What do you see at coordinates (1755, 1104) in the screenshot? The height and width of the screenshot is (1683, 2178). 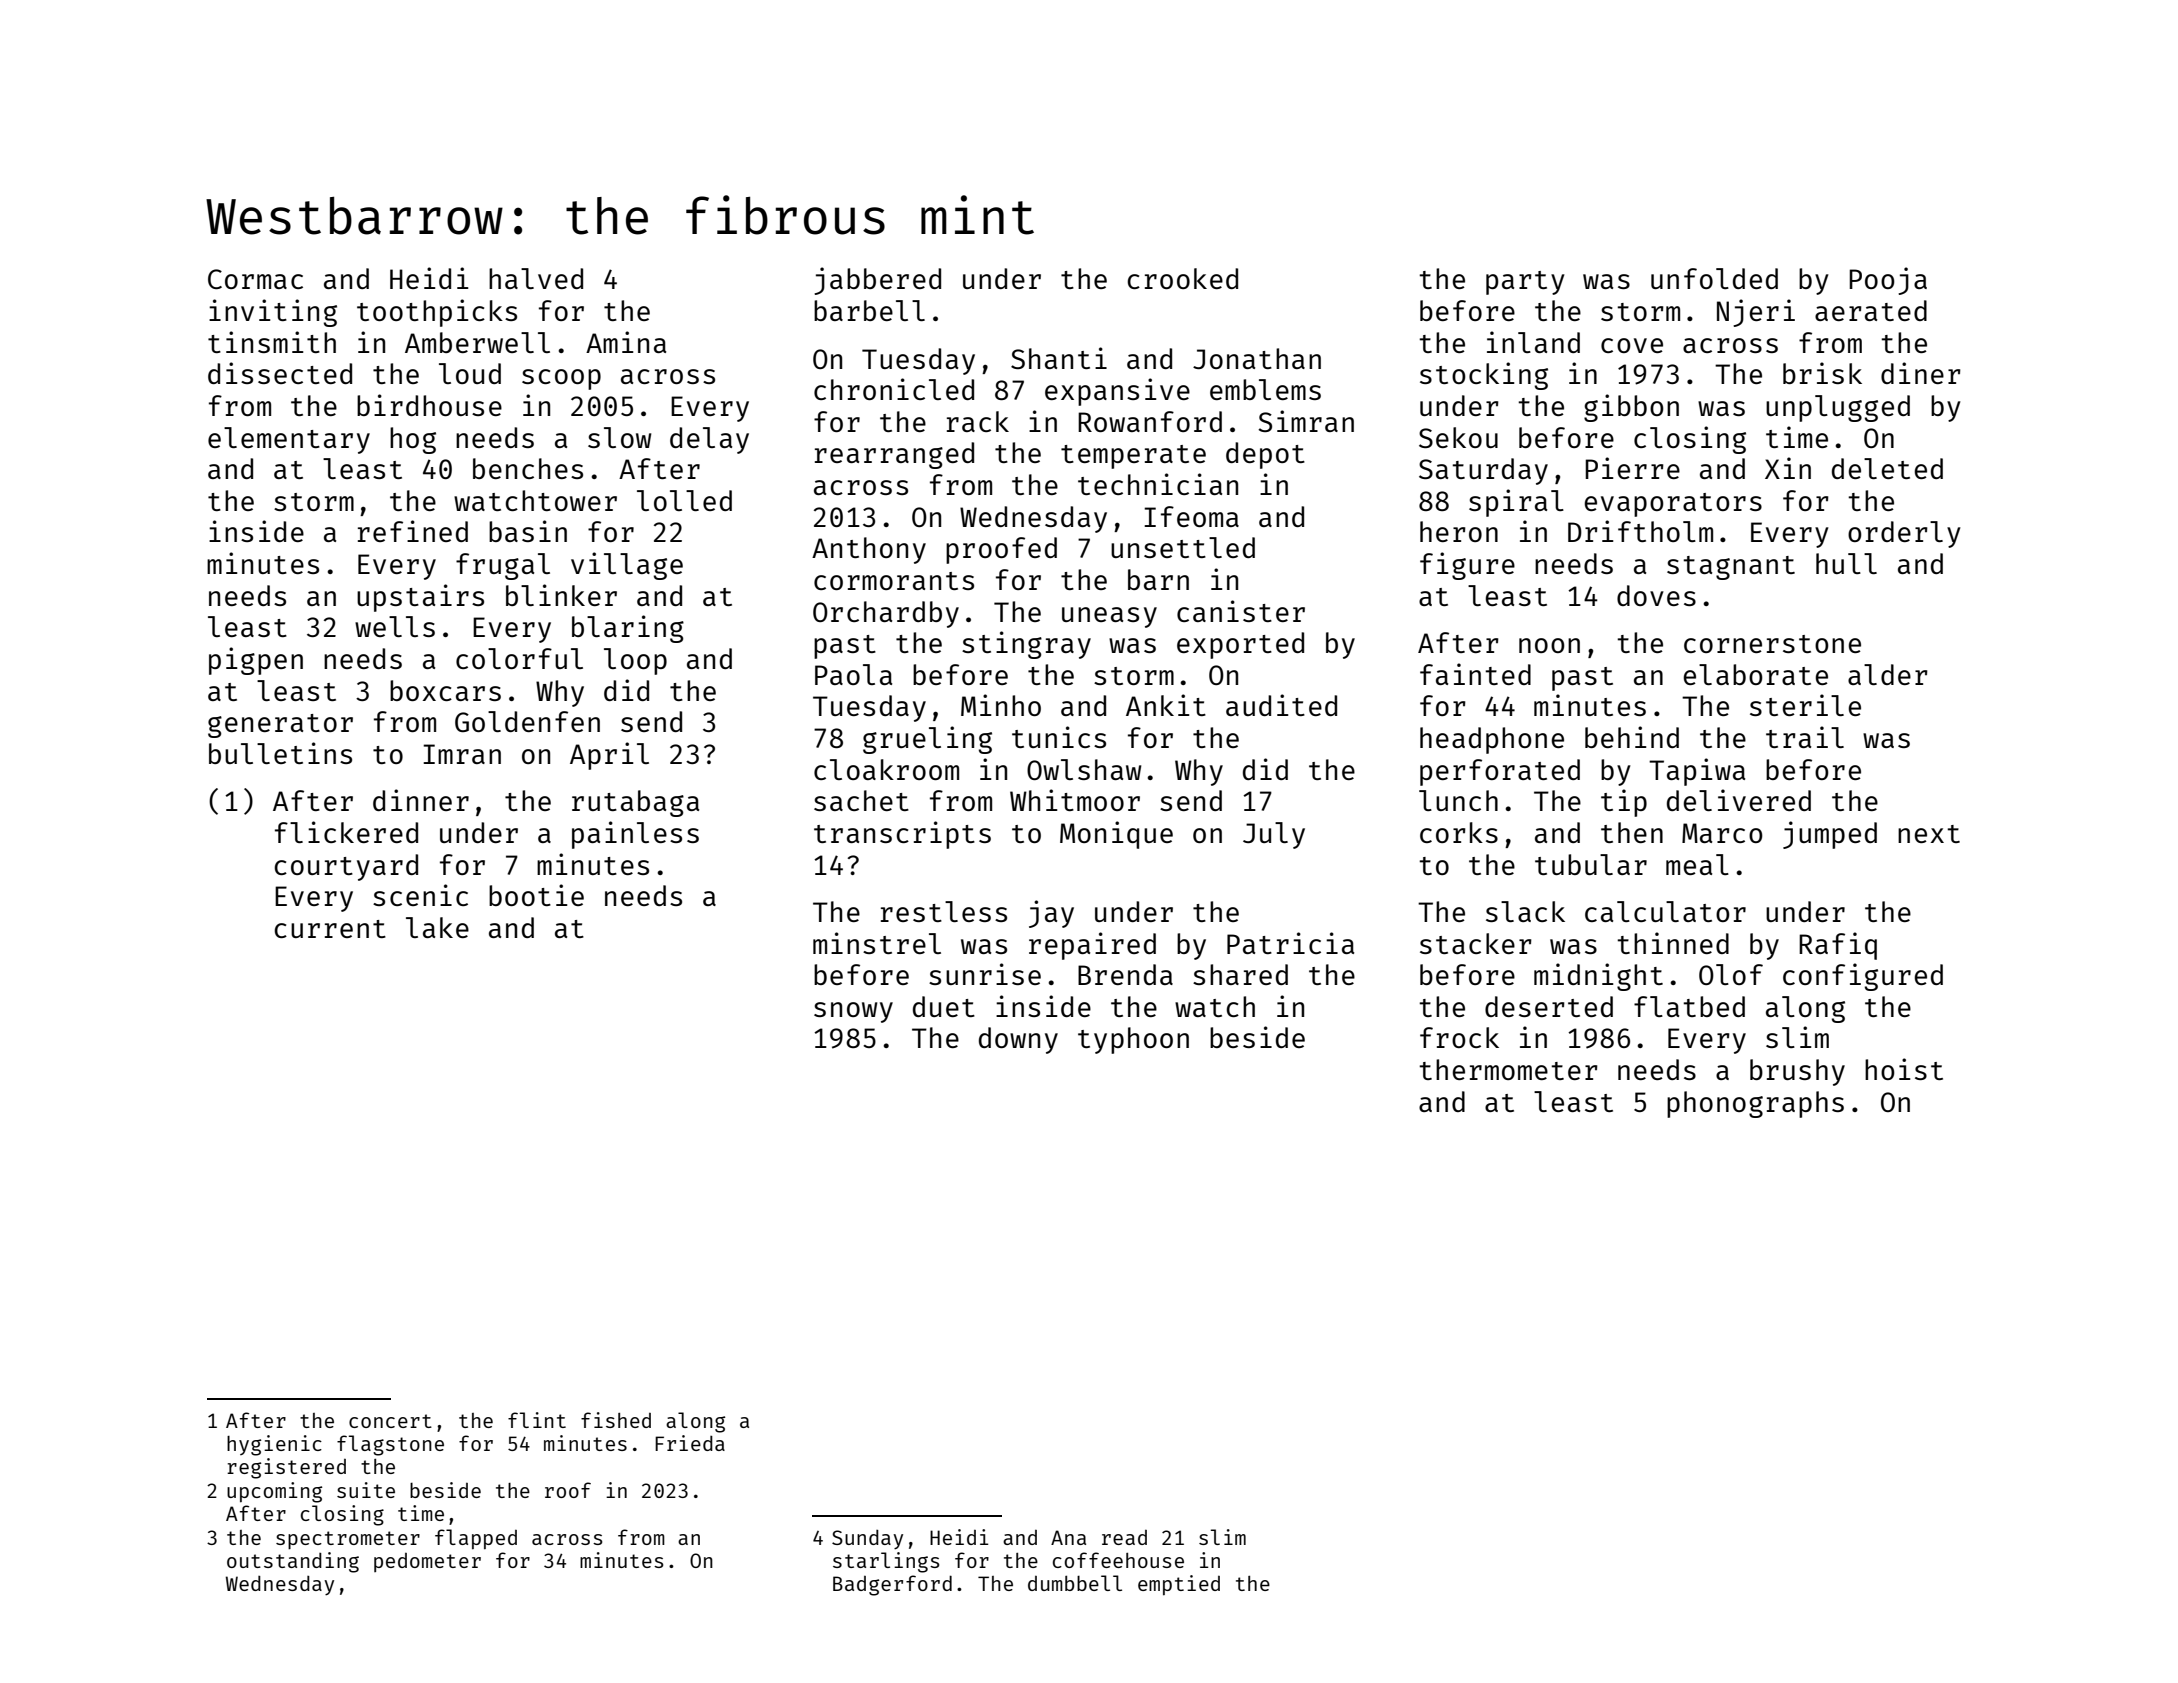 I see `phonographs` at bounding box center [1755, 1104].
